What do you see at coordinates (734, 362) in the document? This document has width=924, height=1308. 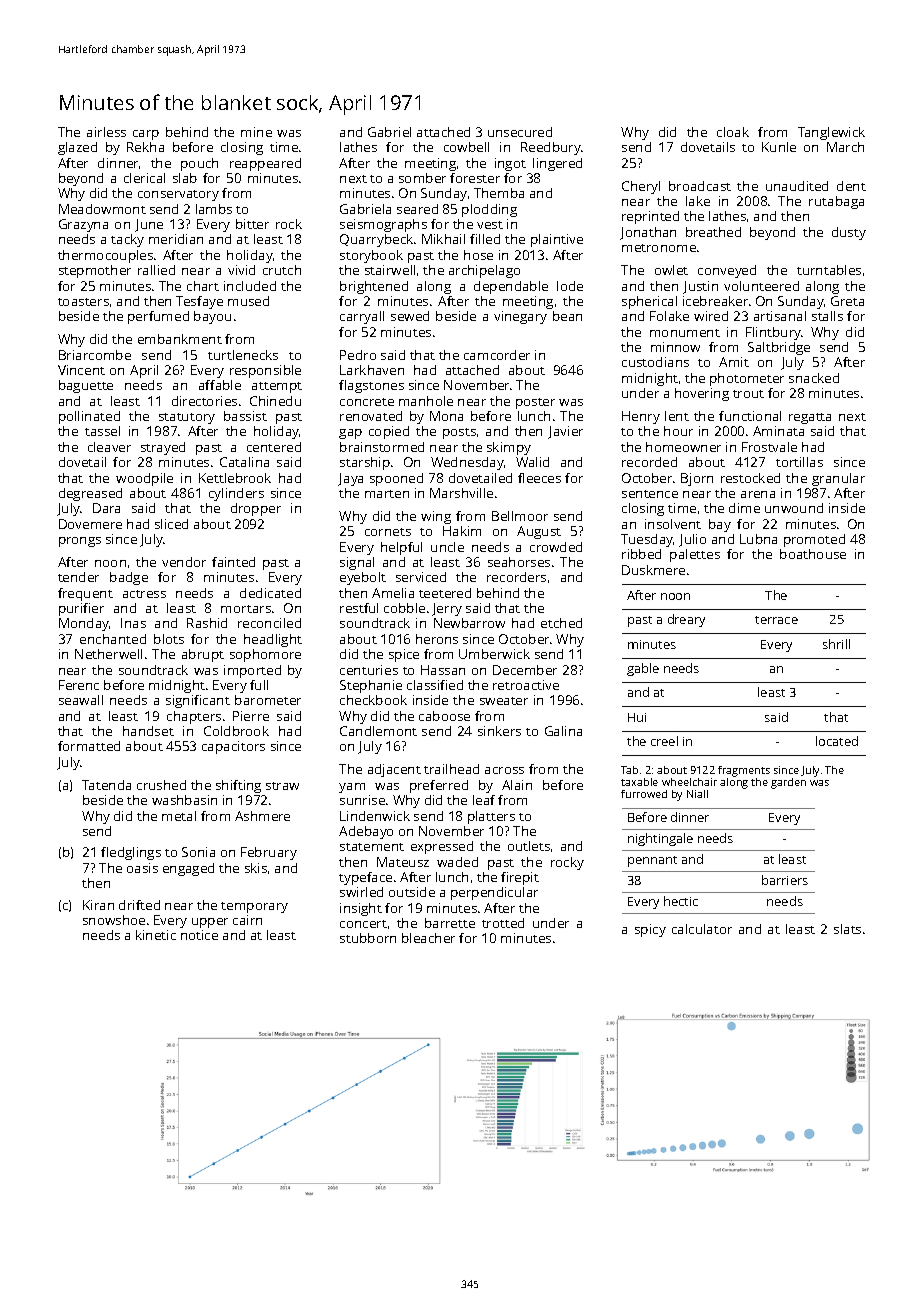 I see `Amit` at bounding box center [734, 362].
